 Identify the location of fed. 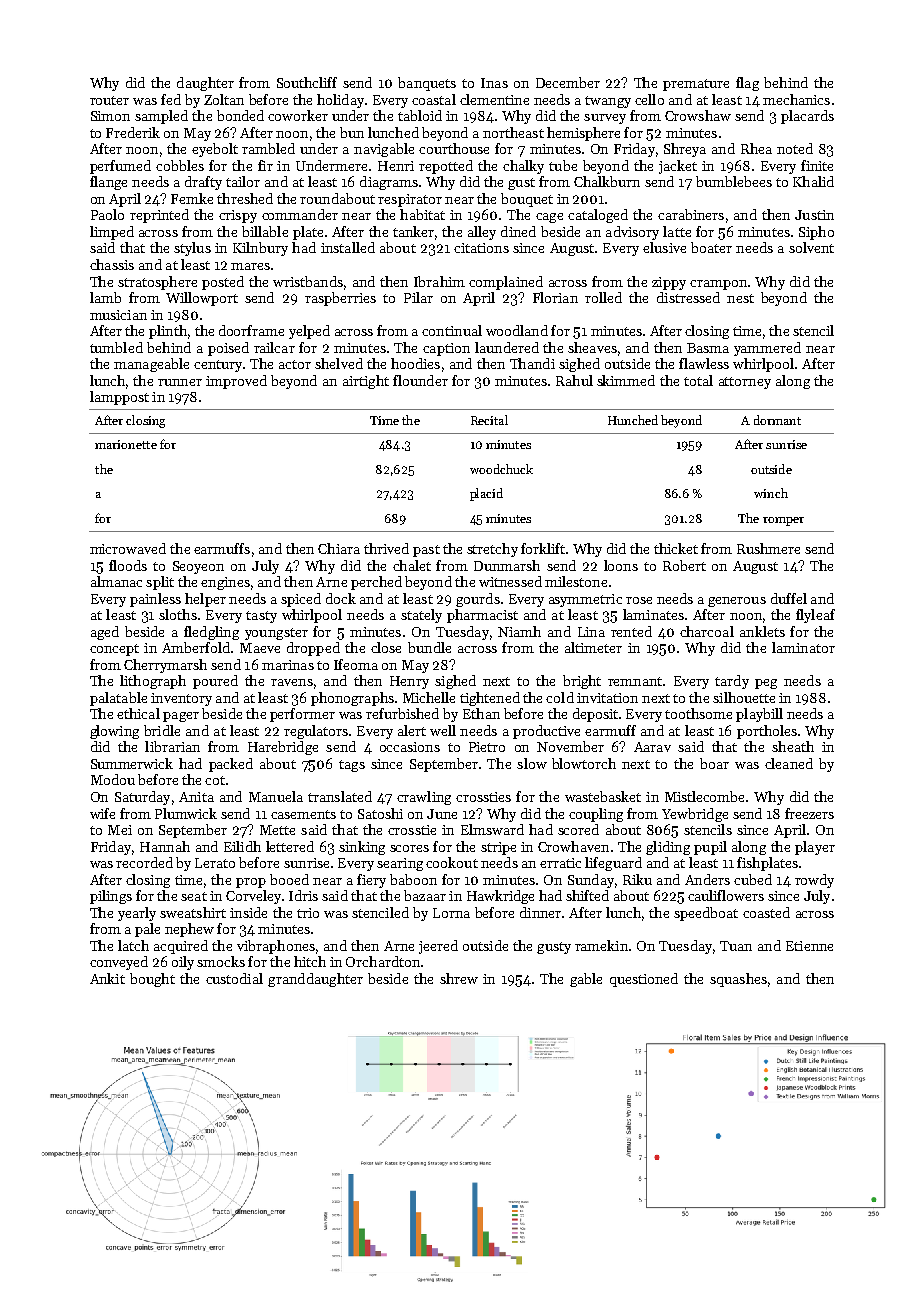
(171, 99).
